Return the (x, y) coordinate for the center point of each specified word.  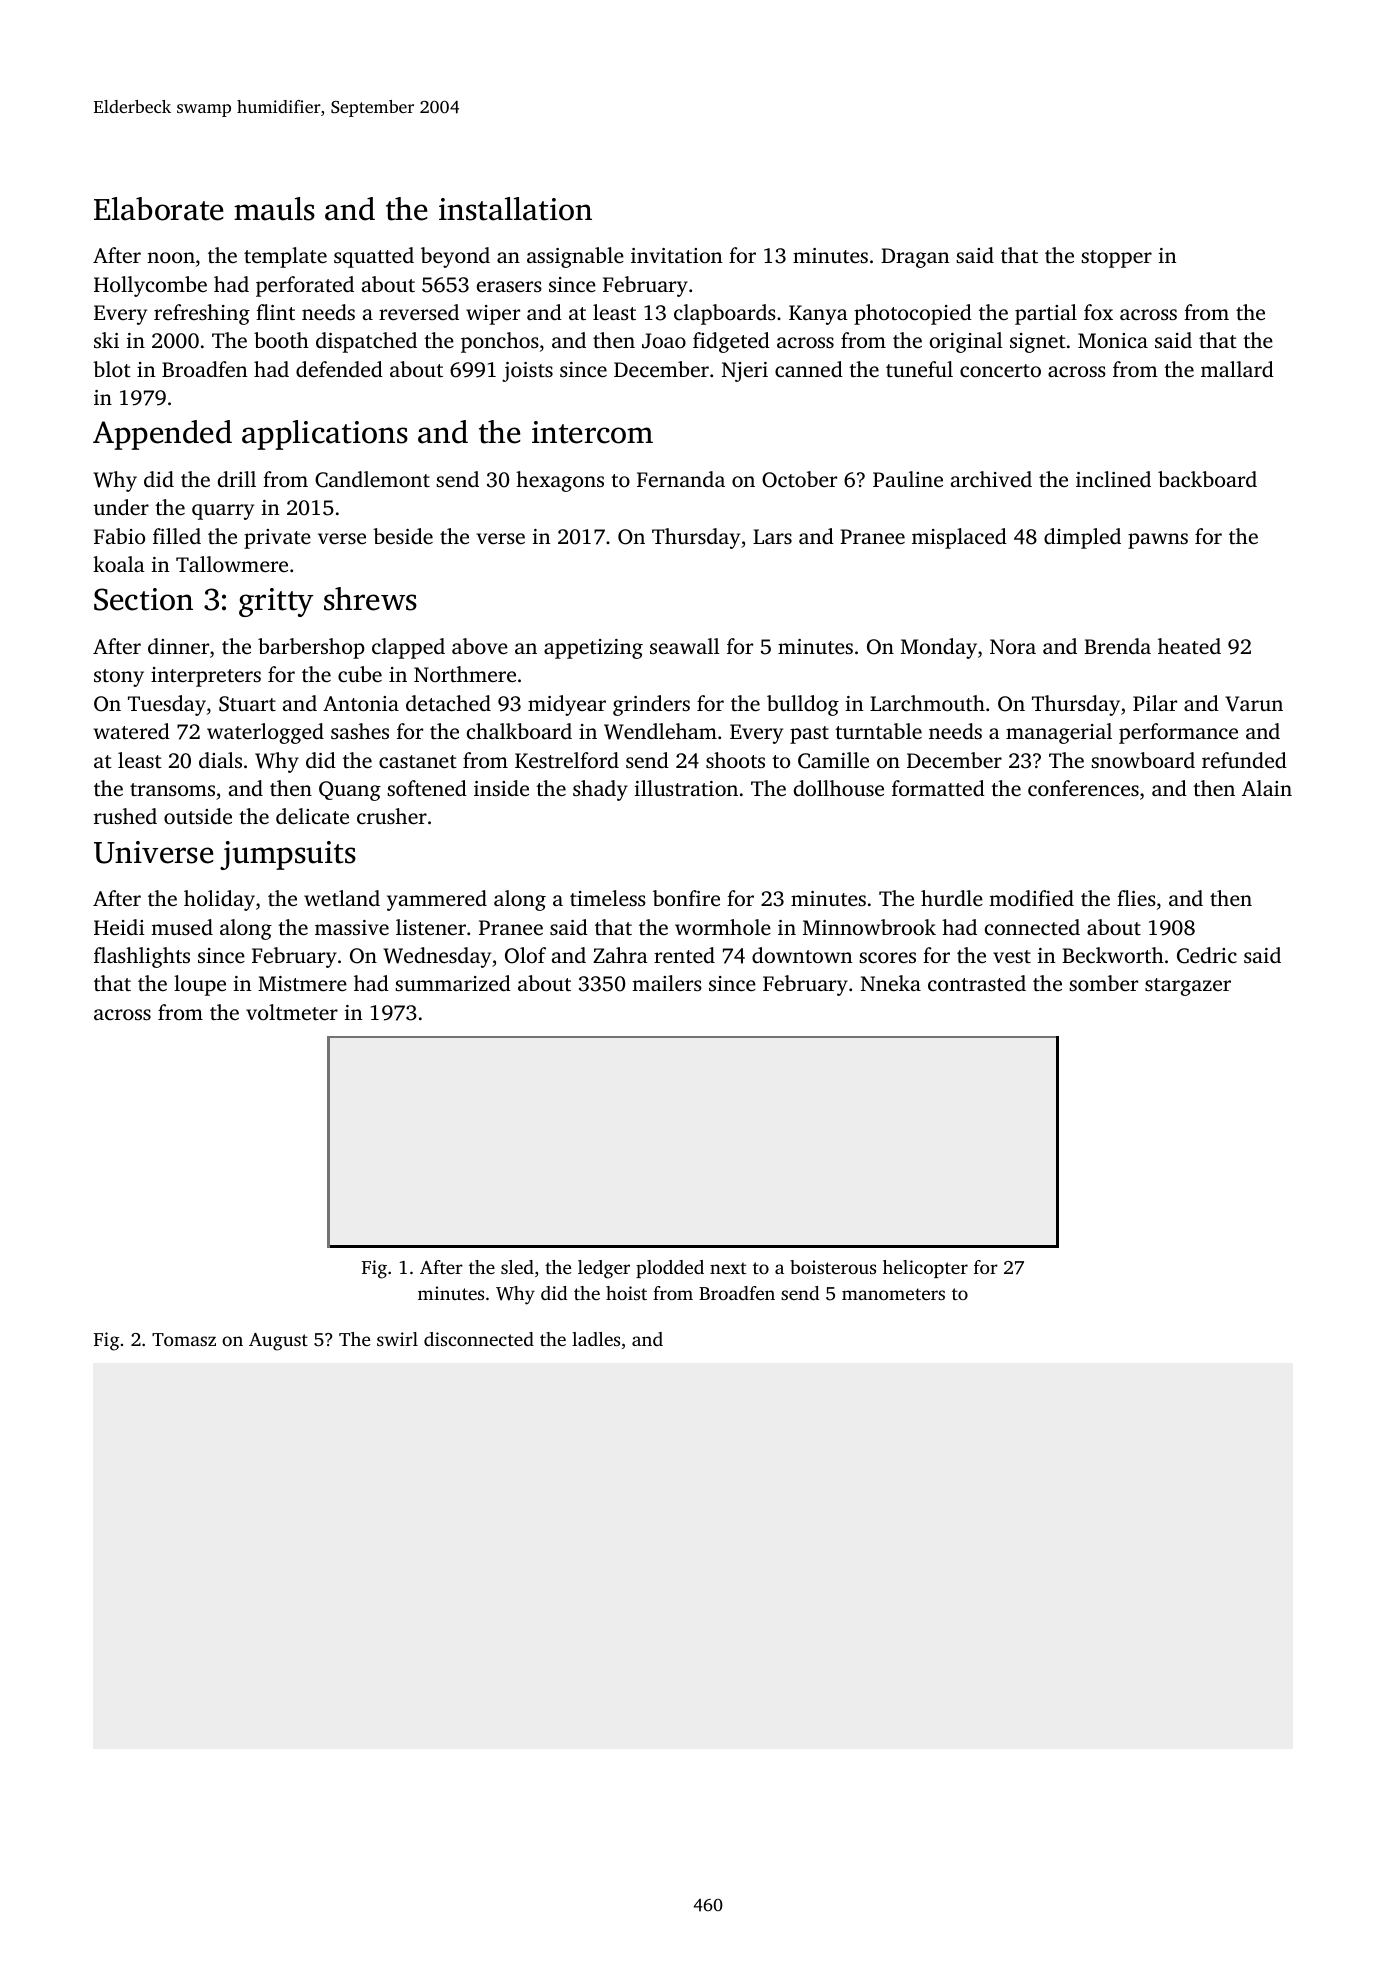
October (799, 479)
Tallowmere (232, 564)
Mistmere (302, 983)
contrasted (977, 983)
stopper (1116, 259)
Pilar (1155, 703)
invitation (676, 255)
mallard (1237, 369)
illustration (686, 788)
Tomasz (184, 1339)
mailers (667, 983)
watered (131, 731)
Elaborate (159, 209)
